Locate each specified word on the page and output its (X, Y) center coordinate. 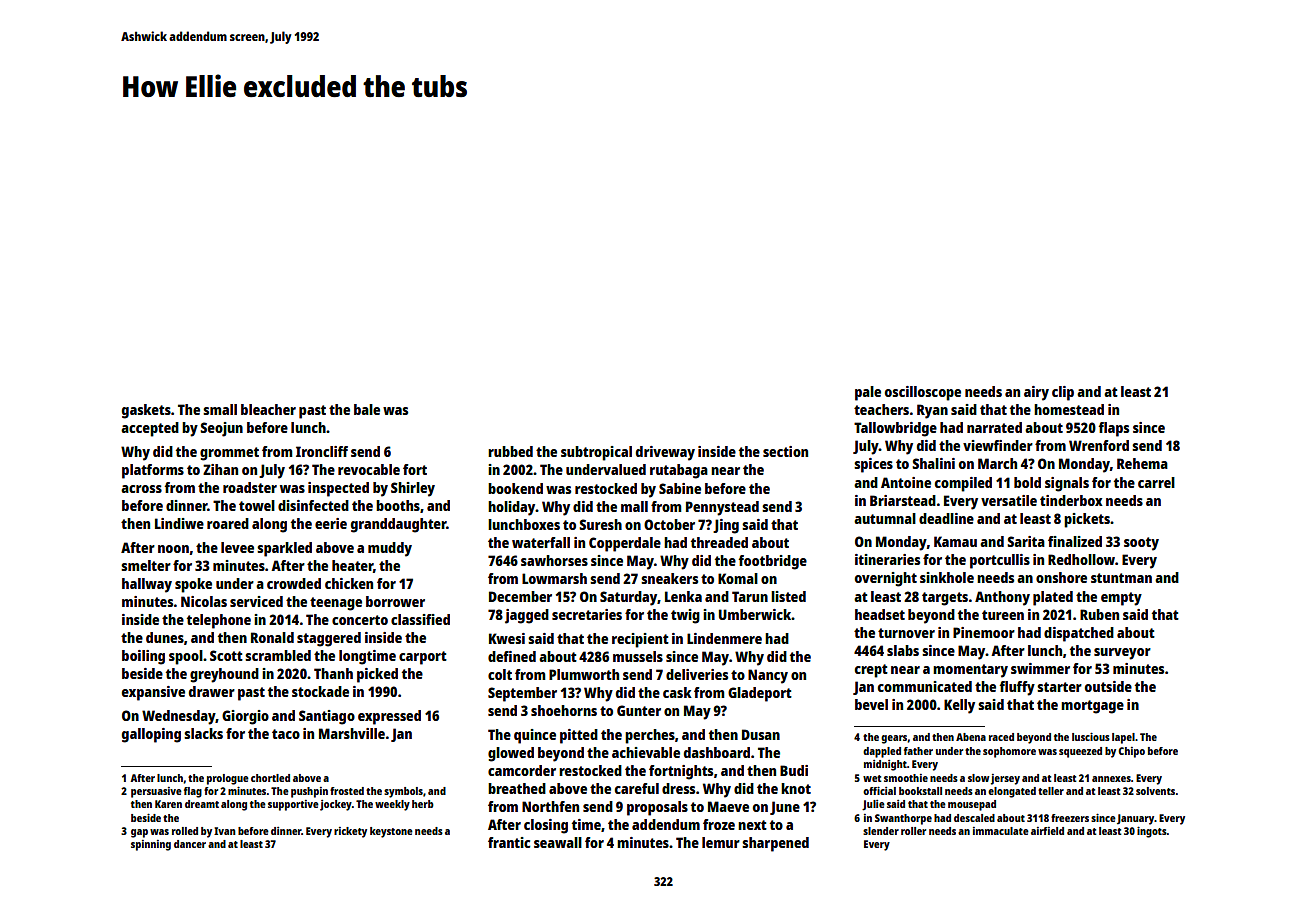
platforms (153, 471)
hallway (147, 585)
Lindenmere (724, 638)
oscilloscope (923, 393)
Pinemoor (984, 632)
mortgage (1092, 707)
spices (873, 465)
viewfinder (998, 445)
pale (868, 393)
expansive (153, 693)
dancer (190, 844)
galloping (151, 735)
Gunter (639, 710)
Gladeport (760, 694)
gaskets (146, 411)
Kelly (959, 706)
